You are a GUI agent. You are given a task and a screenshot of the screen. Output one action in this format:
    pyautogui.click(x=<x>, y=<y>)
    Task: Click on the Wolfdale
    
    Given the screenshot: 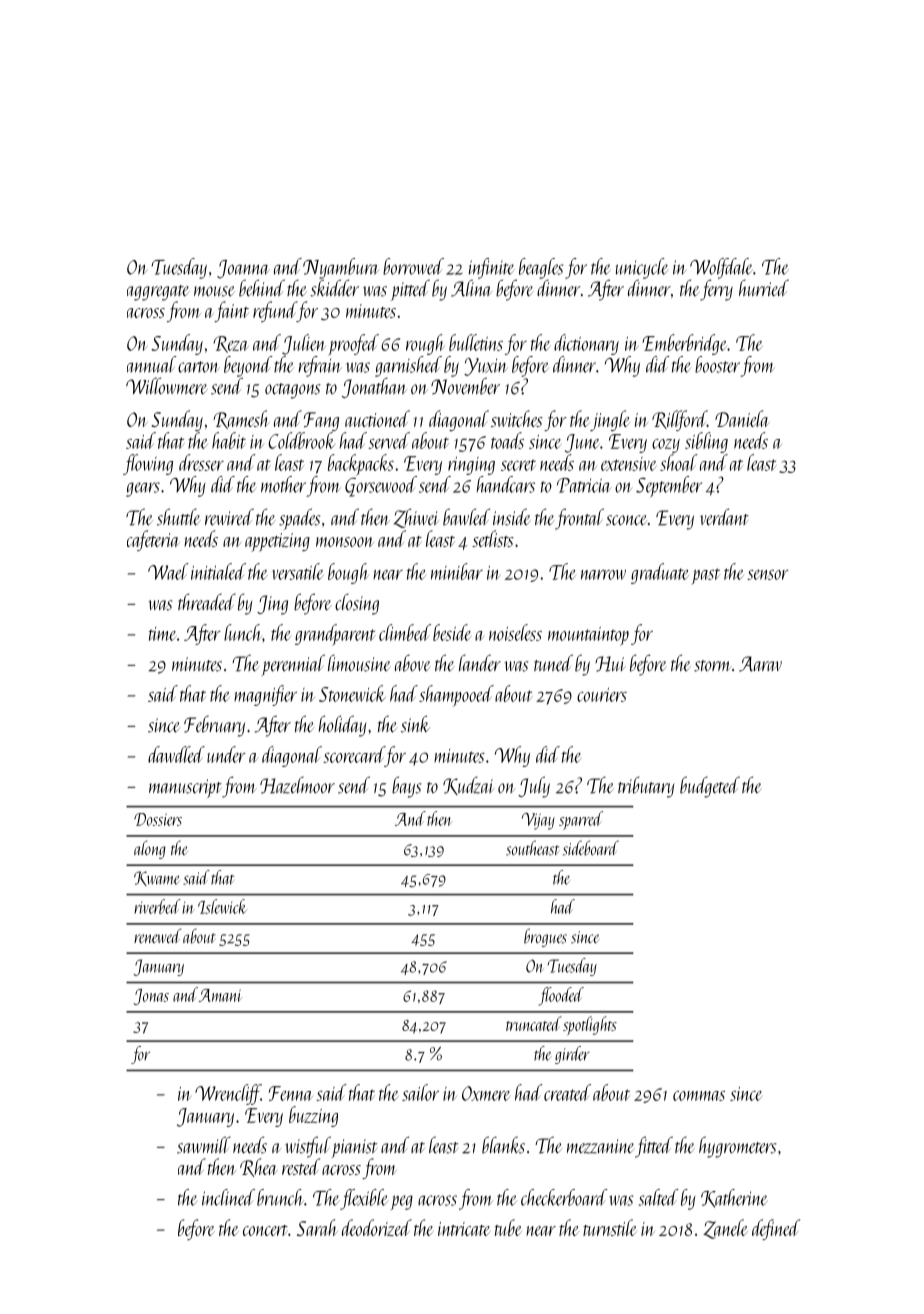 What is the action you would take?
    pyautogui.click(x=721, y=268)
